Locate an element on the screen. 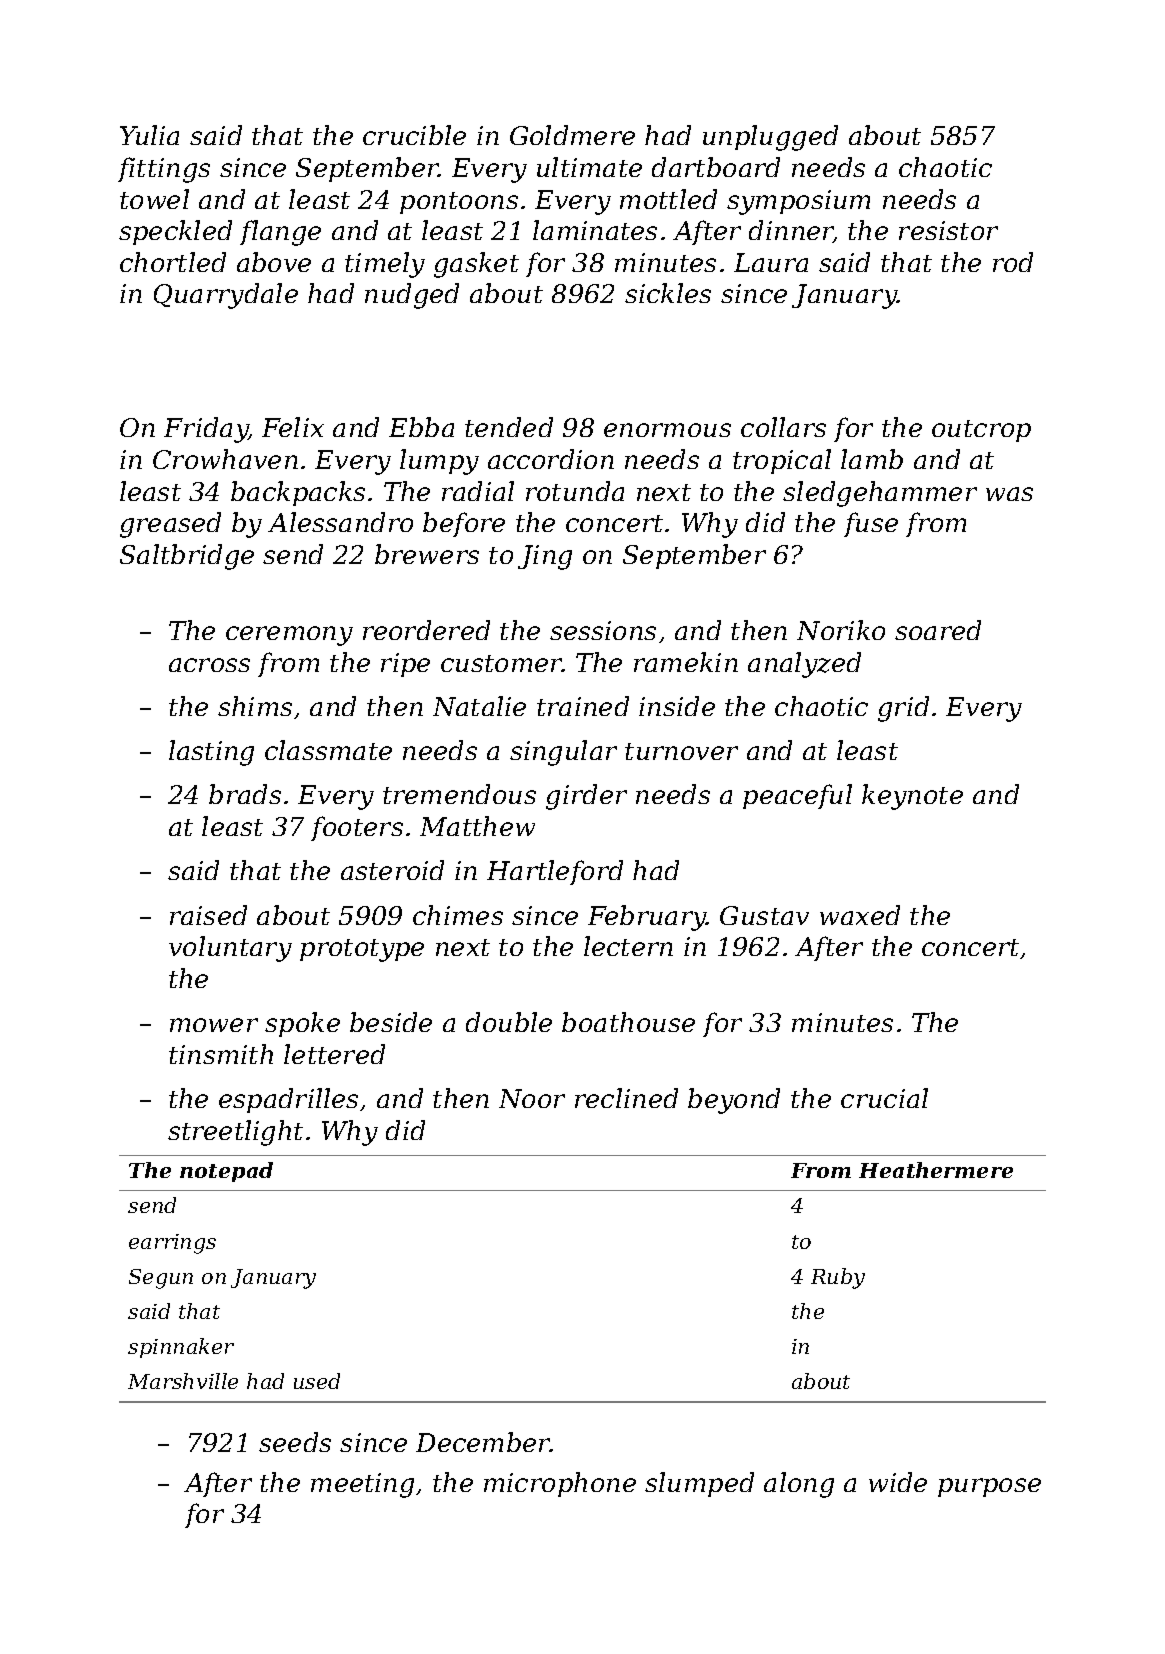 The width and height of the screenshot is (1165, 1654). symposium is located at coordinates (798, 202).
